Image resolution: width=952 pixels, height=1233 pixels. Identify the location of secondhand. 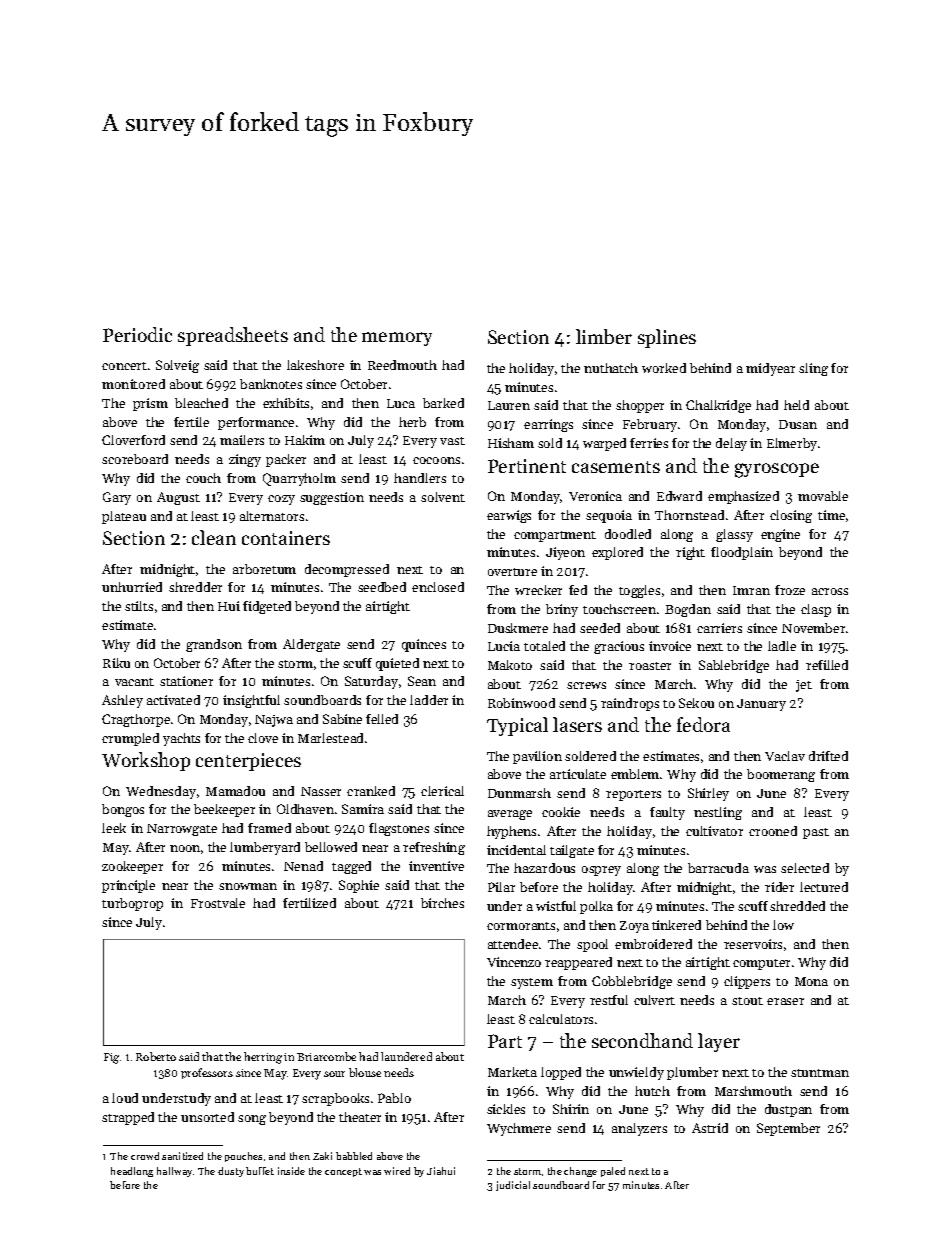
(642, 1040).
